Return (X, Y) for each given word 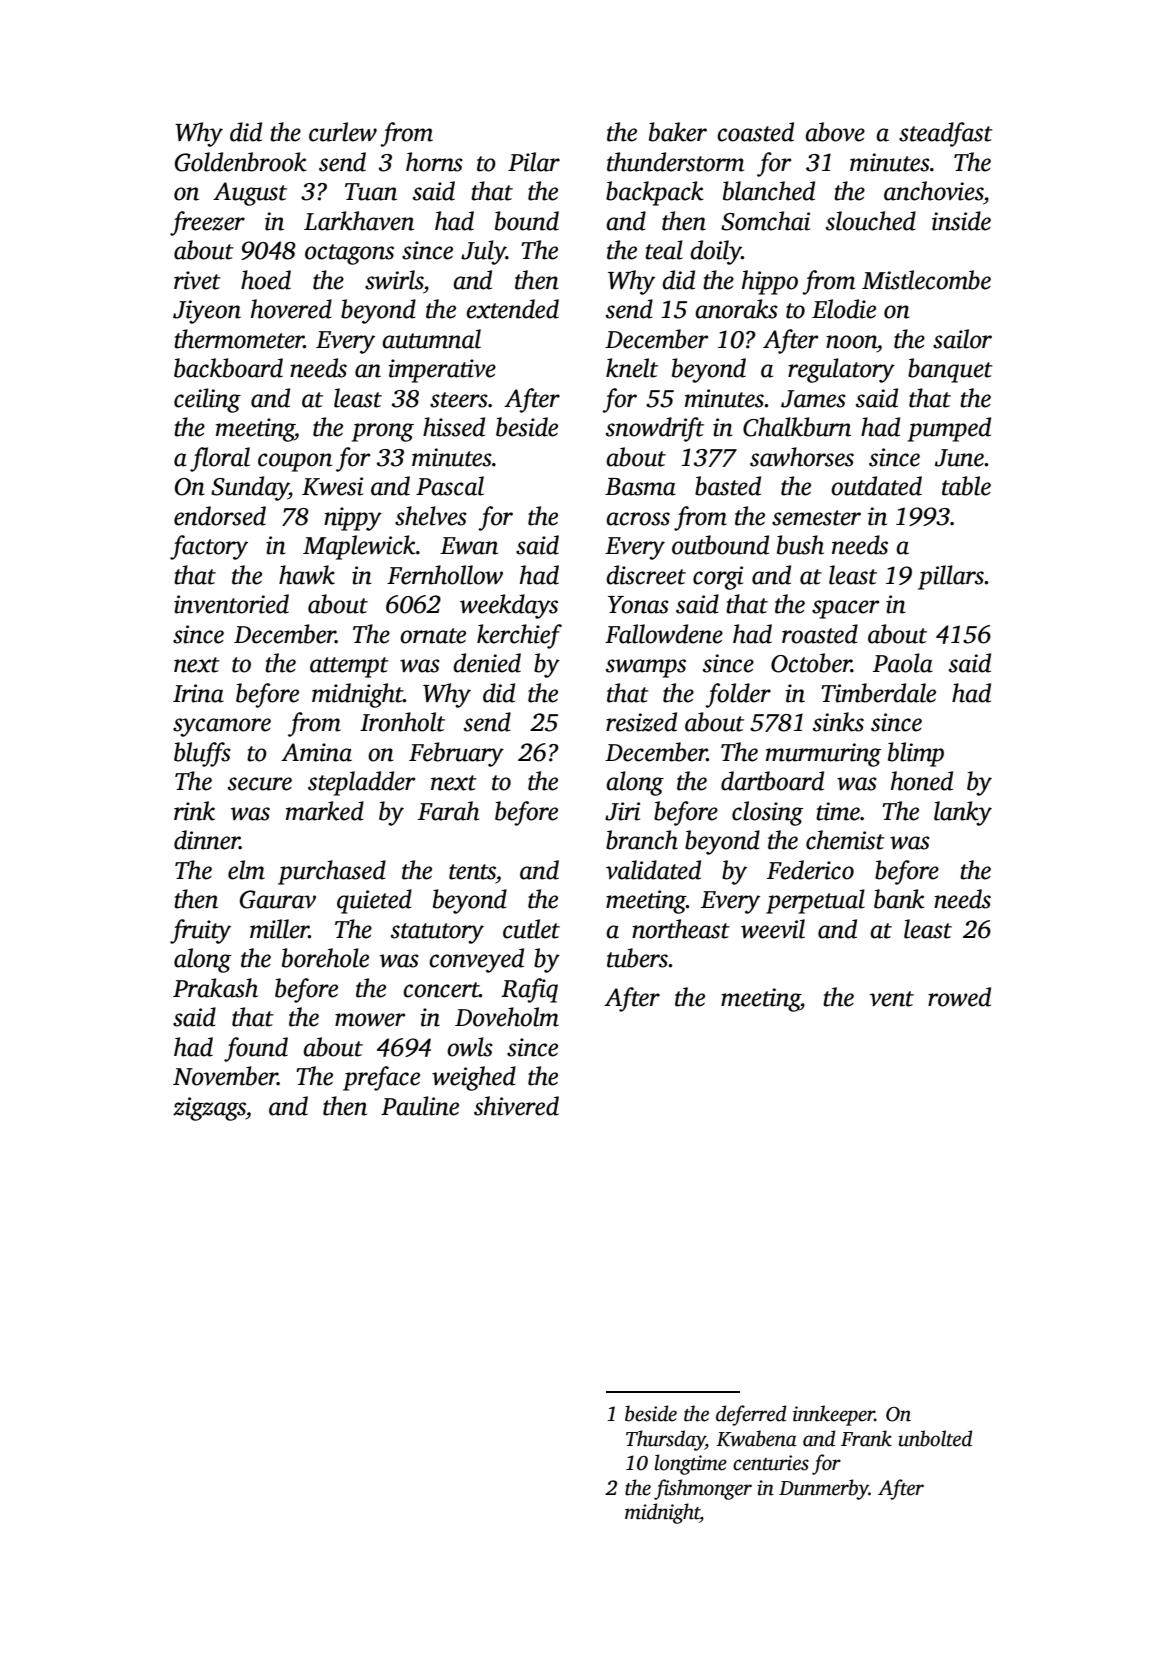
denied (487, 663)
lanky (963, 813)
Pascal (450, 486)
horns (434, 162)
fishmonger (703, 1489)
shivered (516, 1106)
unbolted (935, 1438)
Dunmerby (824, 1489)
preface (381, 1078)
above (835, 132)
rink (194, 811)
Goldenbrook (241, 162)
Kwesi (332, 486)
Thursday (665, 1440)
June (959, 458)
